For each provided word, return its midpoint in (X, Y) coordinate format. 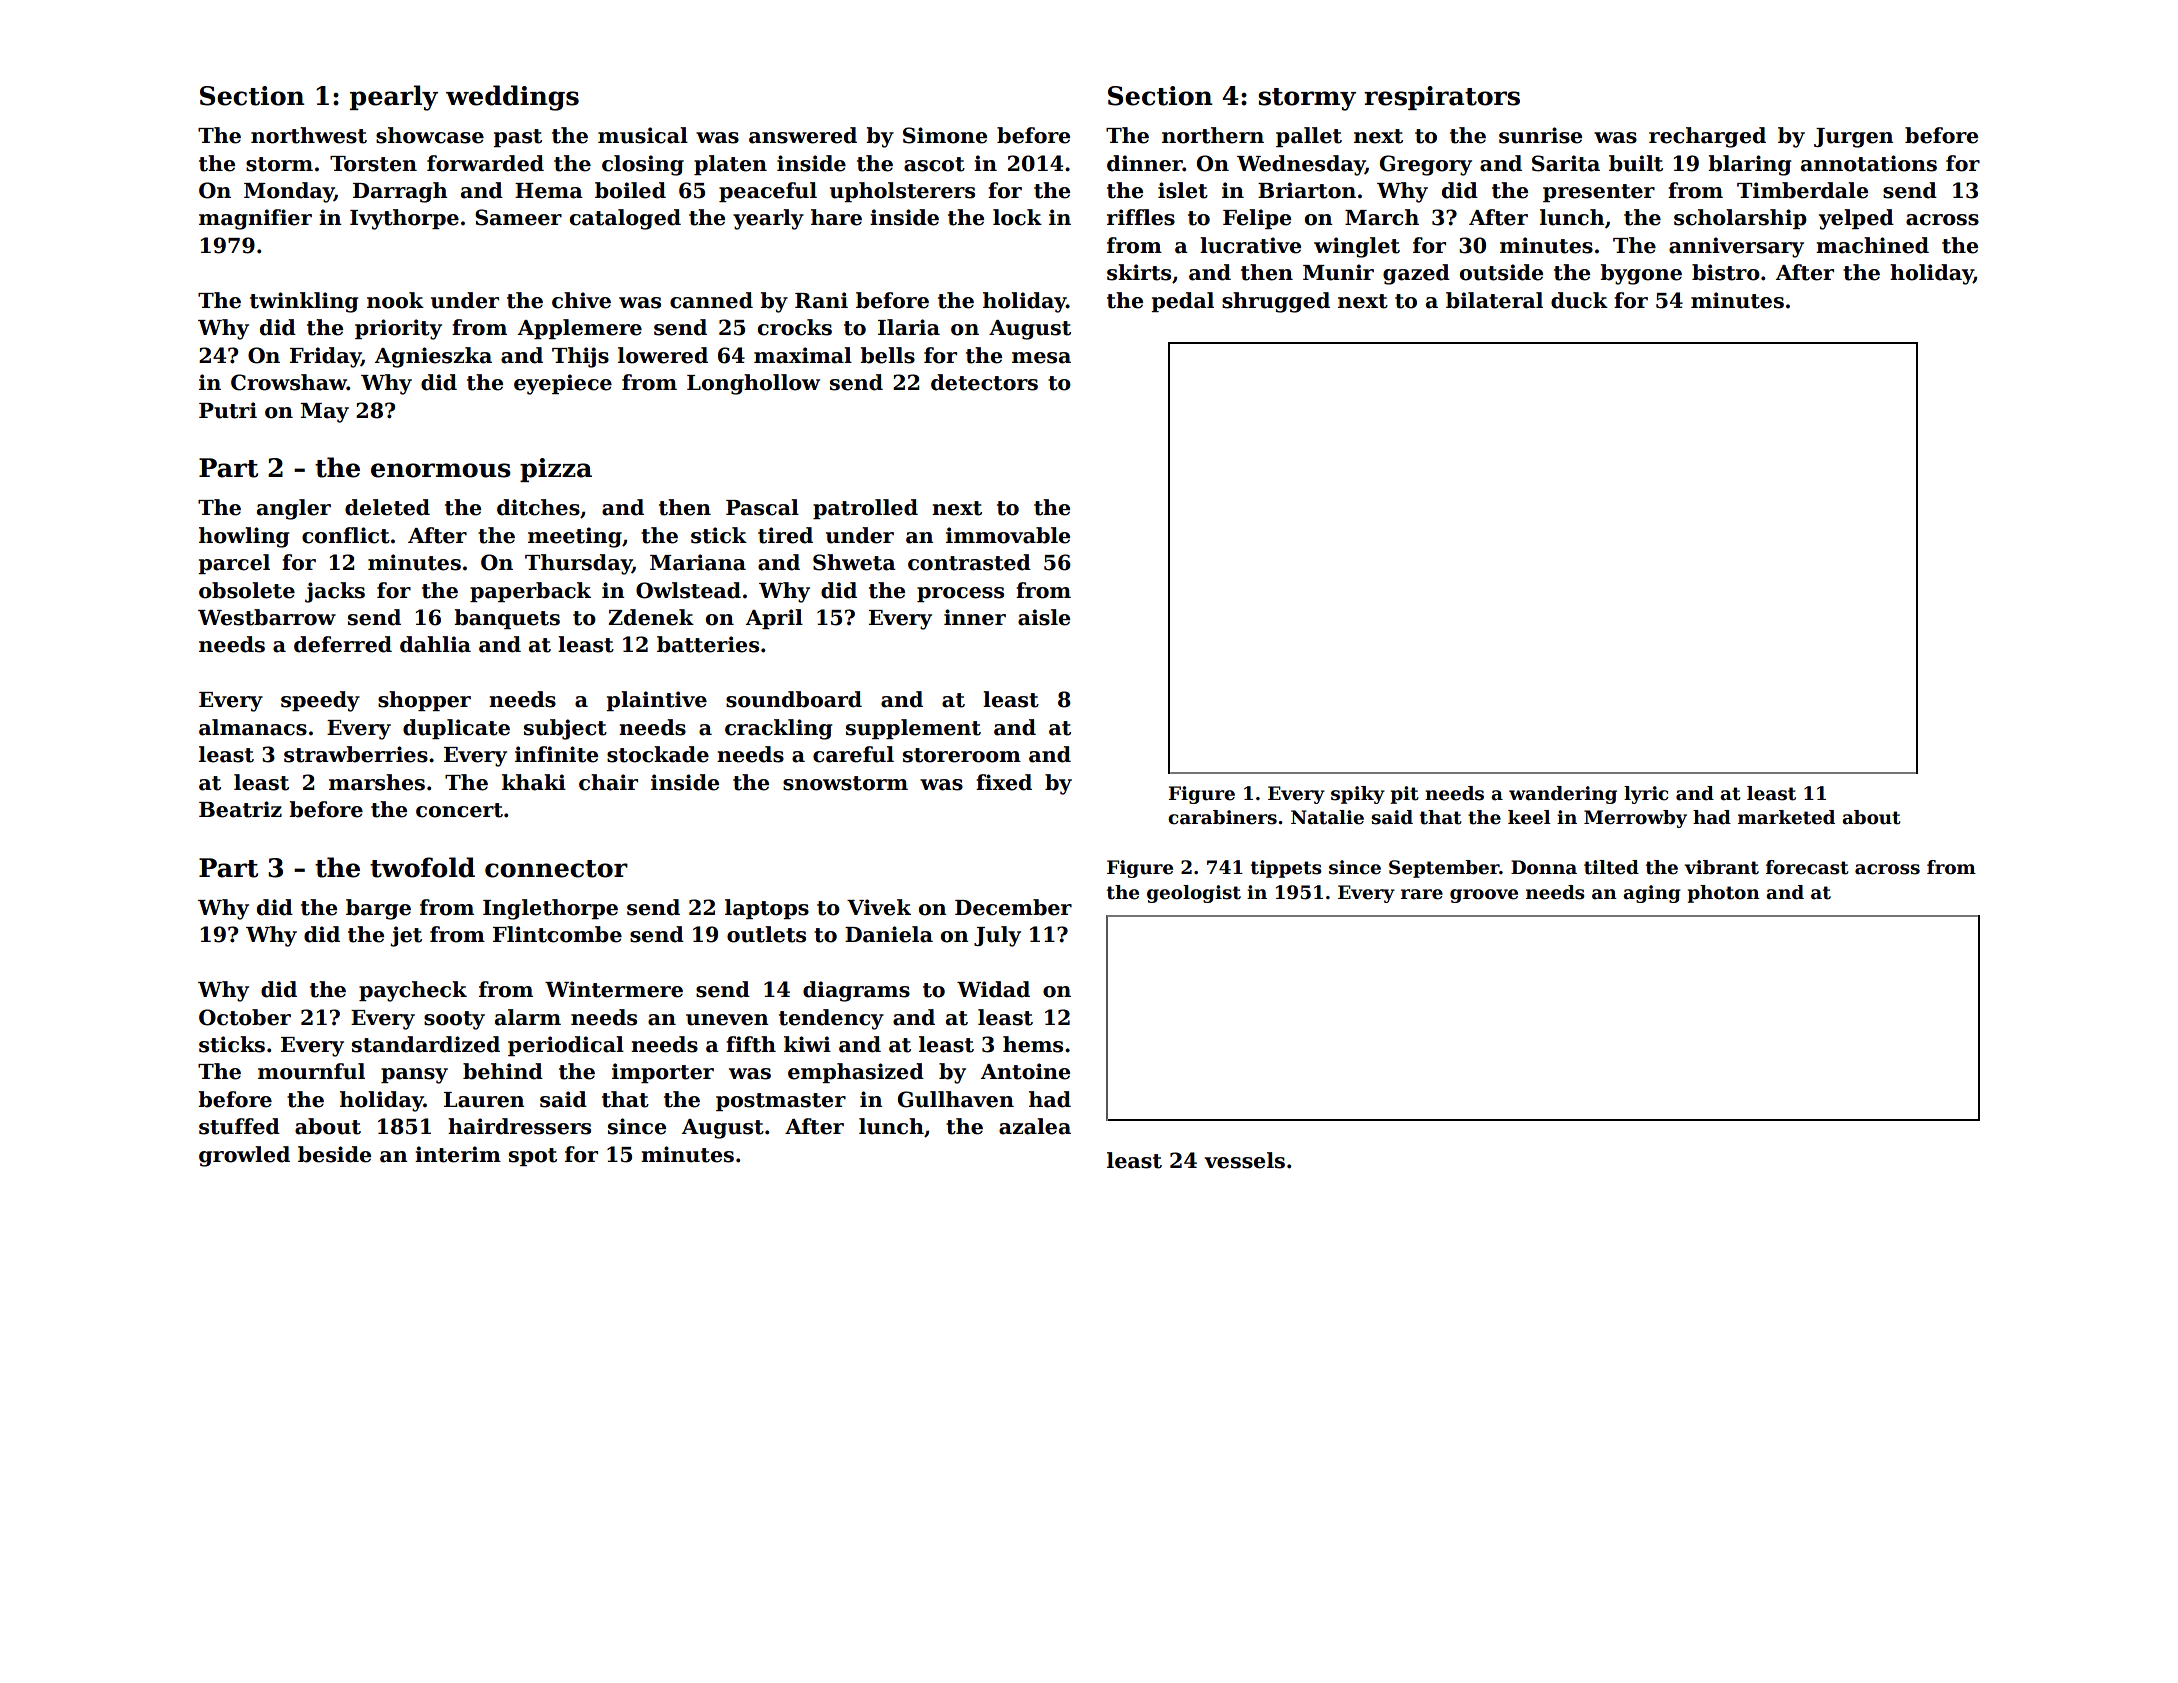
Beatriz (240, 809)
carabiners (1222, 817)
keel (1529, 817)
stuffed (239, 1126)
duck (1579, 300)
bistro (1726, 272)
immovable (1008, 535)
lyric (1646, 795)
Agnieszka (433, 357)
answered (803, 135)
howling (244, 537)
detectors (984, 382)
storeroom (962, 755)
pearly (394, 98)
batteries (708, 644)
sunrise (1540, 135)
